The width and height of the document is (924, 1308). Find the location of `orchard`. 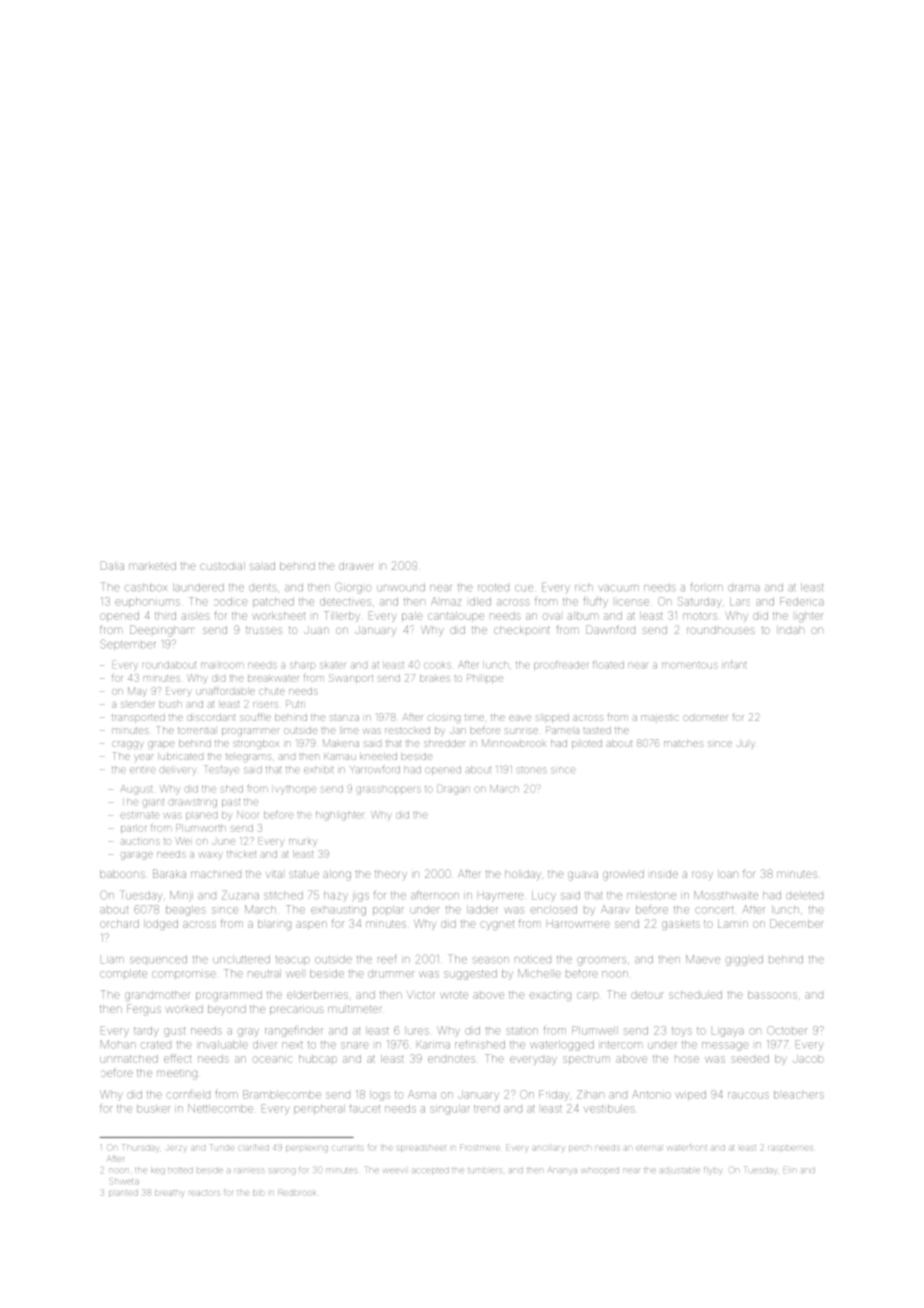

orchard is located at coordinates (119, 924).
